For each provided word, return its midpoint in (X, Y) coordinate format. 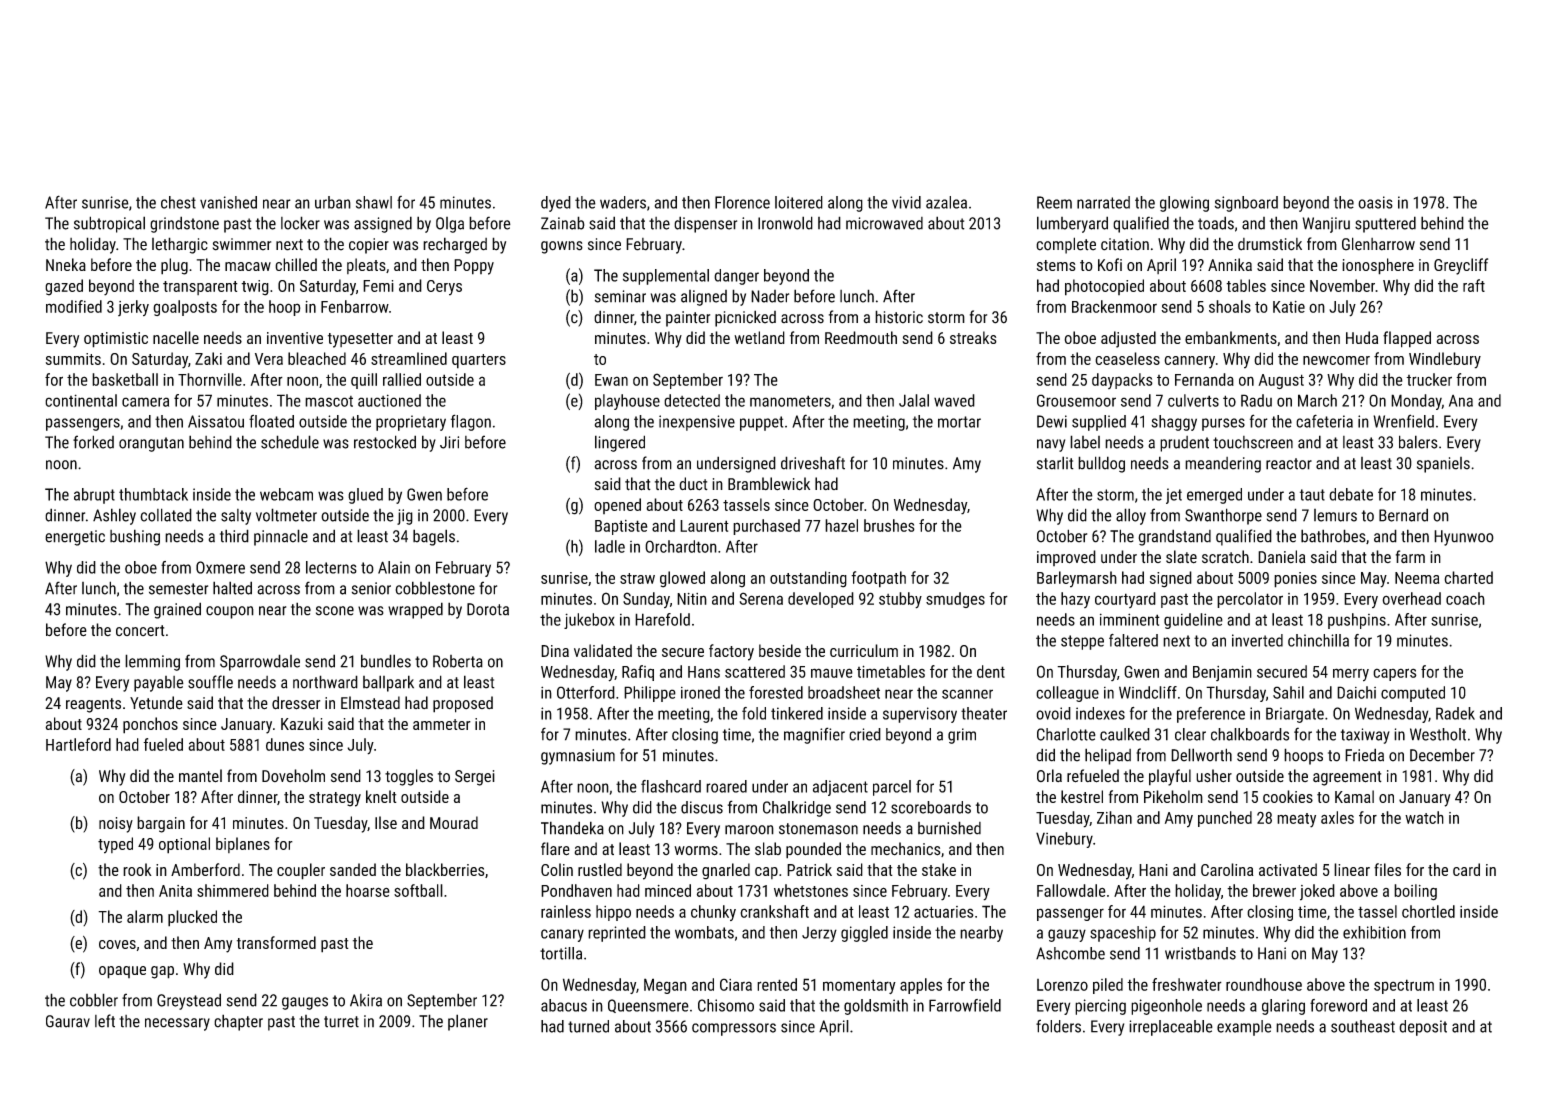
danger (736, 277)
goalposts (185, 308)
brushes (889, 525)
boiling (1415, 892)
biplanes (243, 845)
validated (603, 650)
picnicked (745, 318)
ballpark (388, 683)
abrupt (94, 496)
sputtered (1385, 224)
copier (369, 246)
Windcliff (1148, 692)
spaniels (1443, 465)
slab (768, 848)
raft (1474, 285)
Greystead (189, 1001)
